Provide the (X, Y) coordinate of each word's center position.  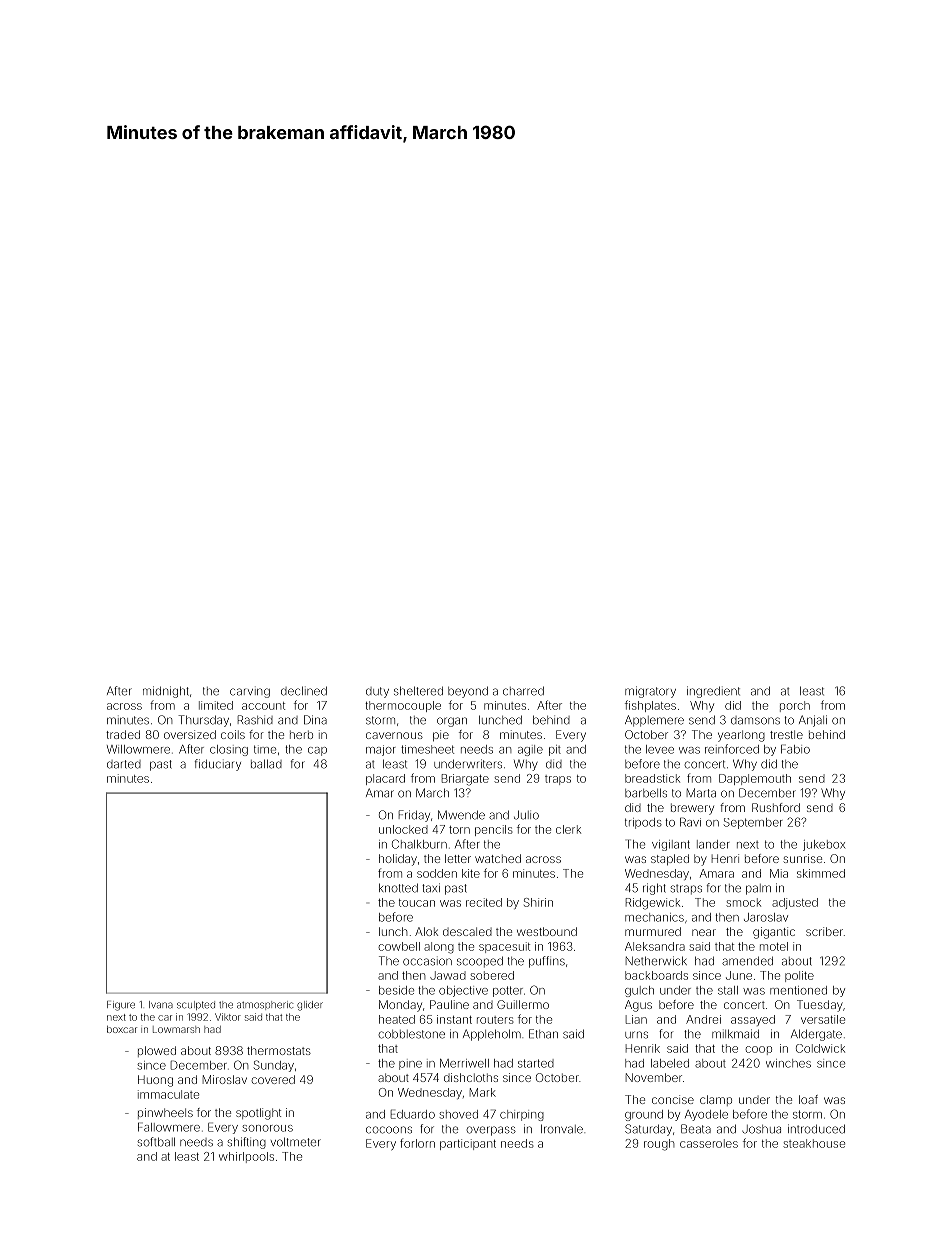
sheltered (418, 691)
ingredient (713, 692)
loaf (808, 1099)
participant (468, 1144)
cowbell (399, 946)
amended (747, 961)
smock (743, 902)
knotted (398, 888)
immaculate (168, 1094)
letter (458, 858)
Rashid (255, 720)
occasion (427, 962)
